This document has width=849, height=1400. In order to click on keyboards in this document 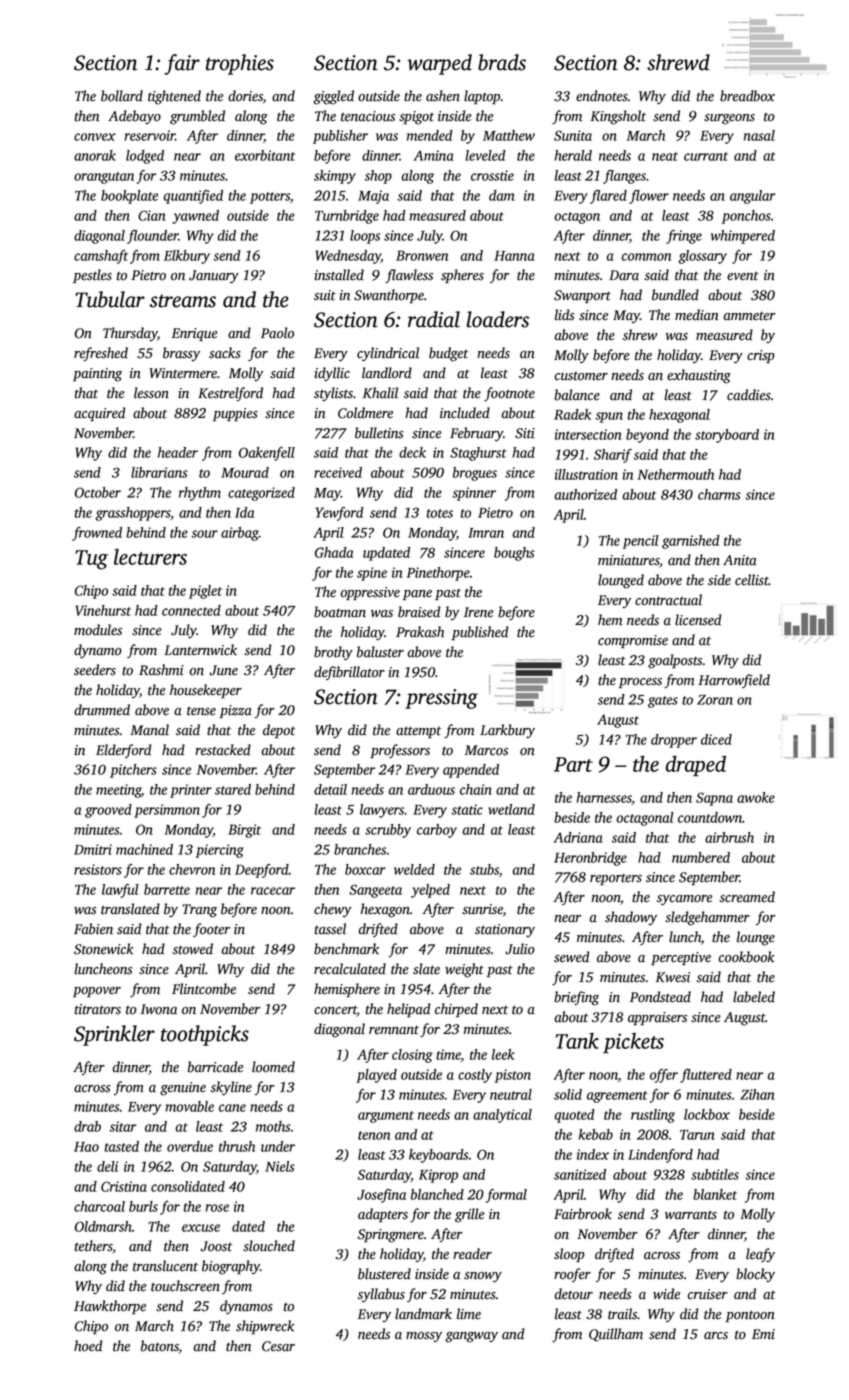, I will do `click(438, 1156)`.
